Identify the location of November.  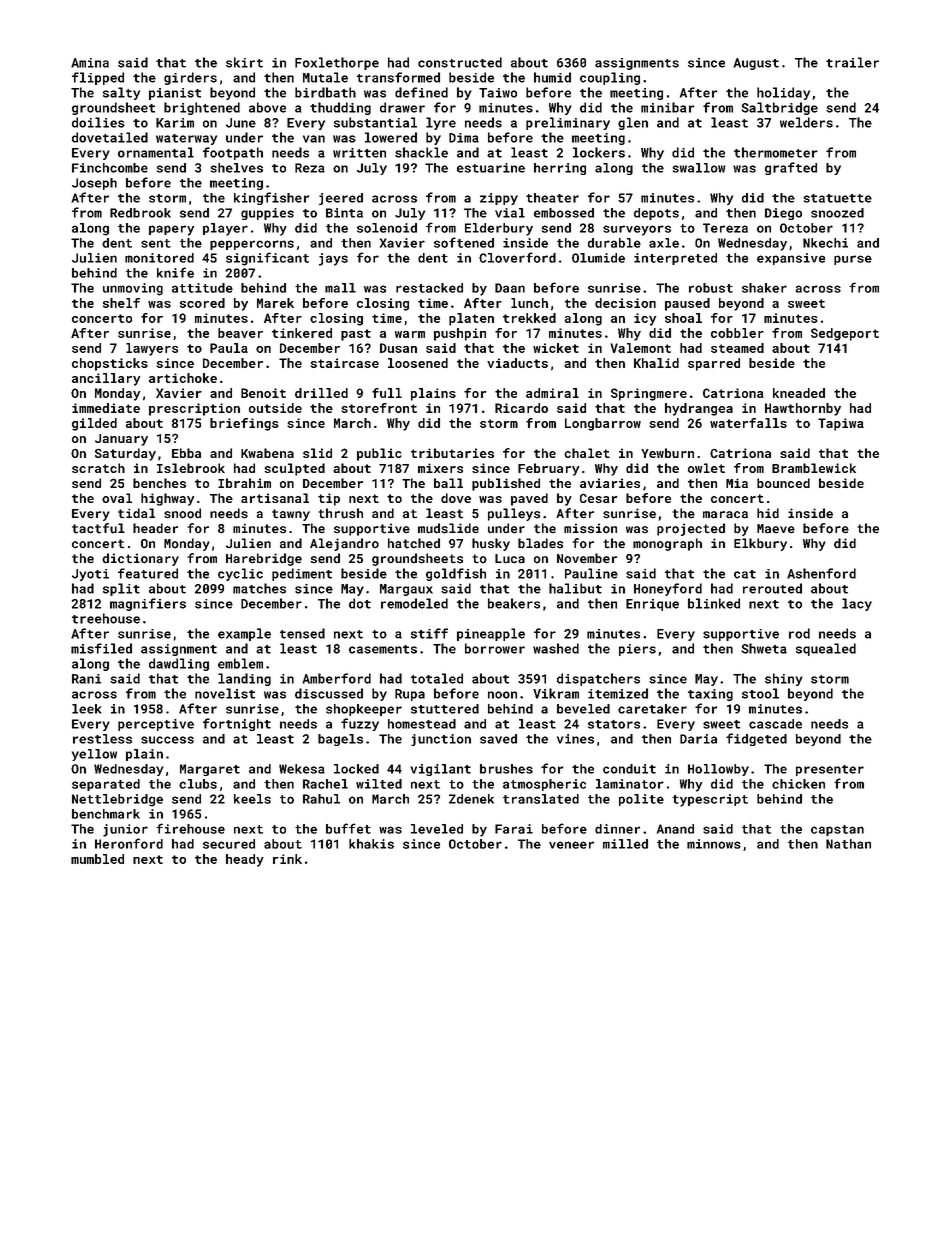
(587, 558).
